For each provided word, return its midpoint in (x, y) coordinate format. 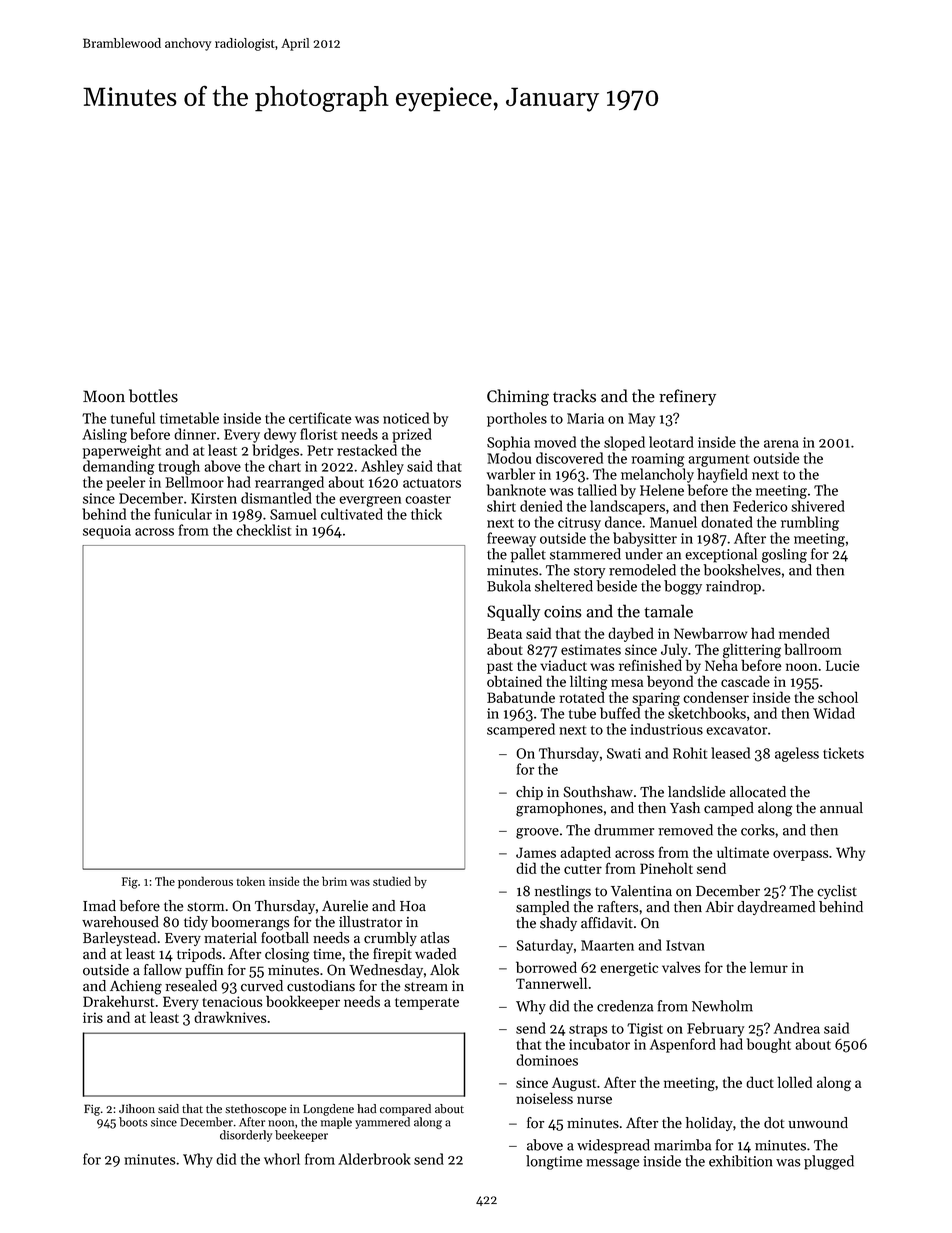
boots (133, 1122)
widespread (613, 1146)
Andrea (797, 1028)
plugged (829, 1162)
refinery (687, 397)
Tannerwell (551, 983)
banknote (516, 490)
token (251, 881)
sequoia (107, 532)
